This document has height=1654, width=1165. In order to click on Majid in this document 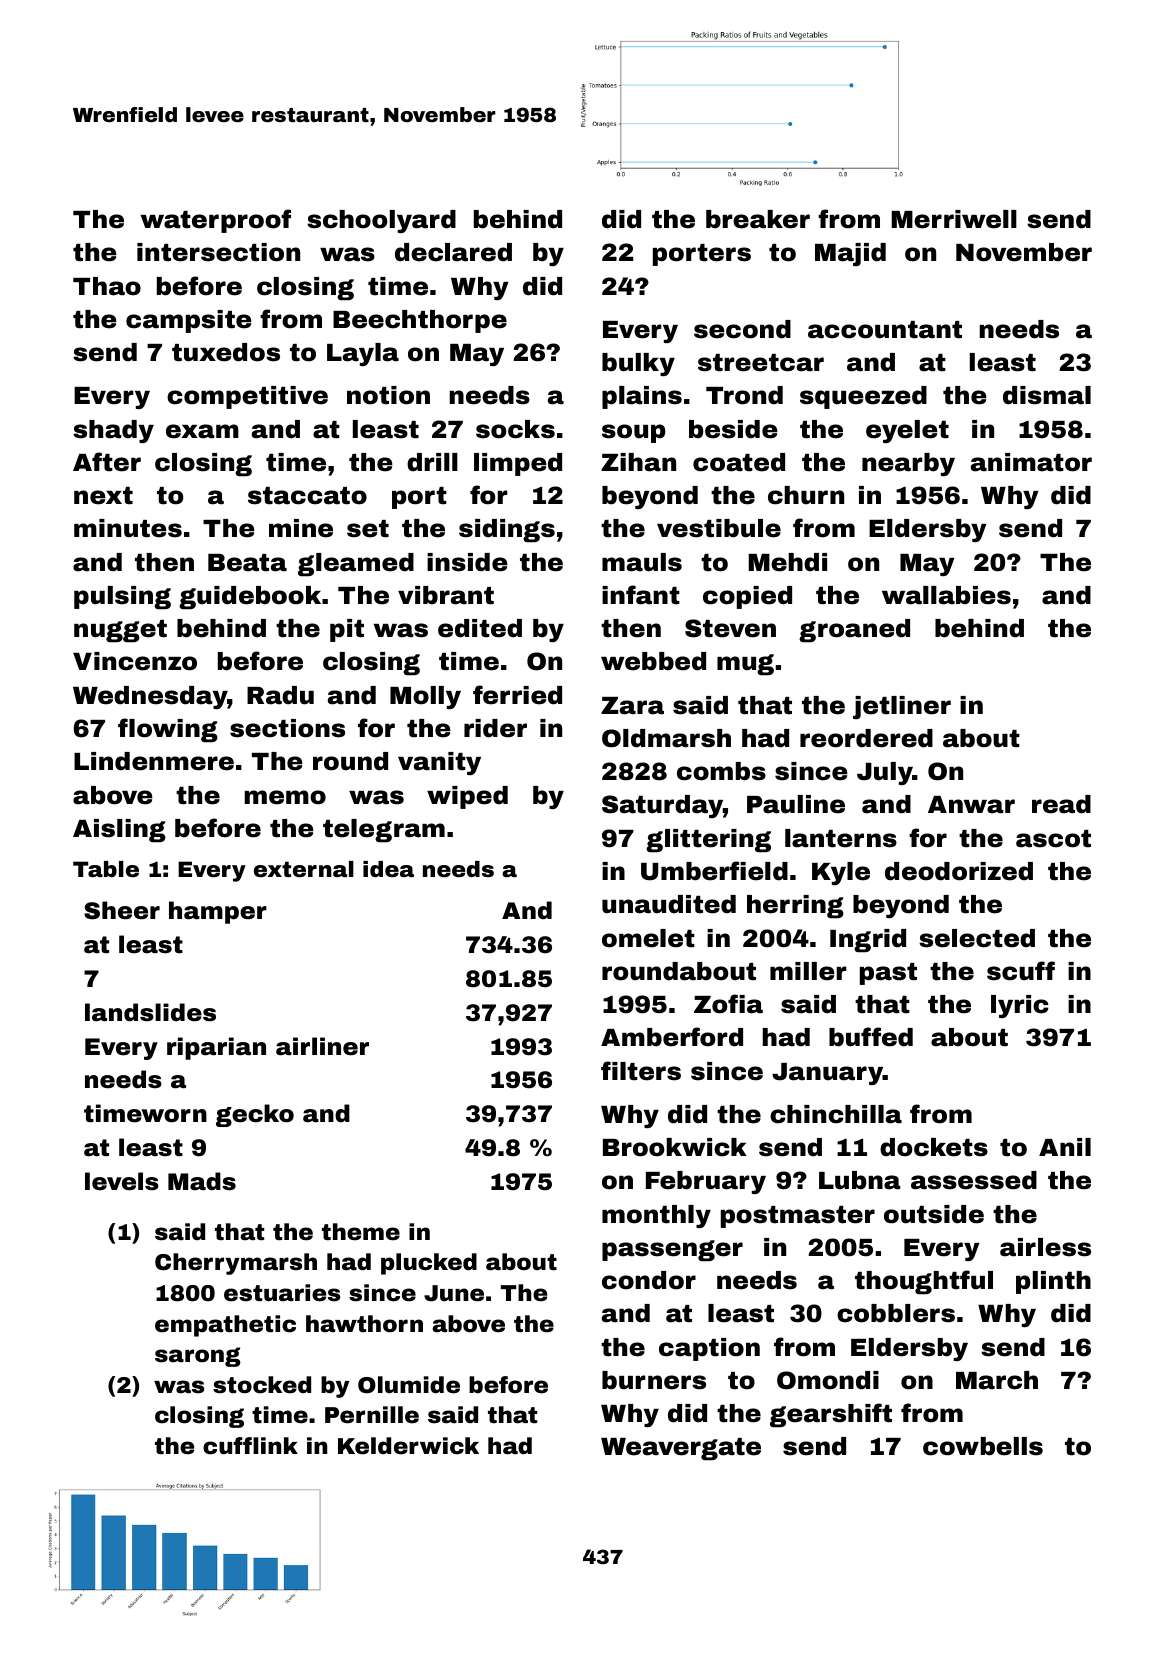, I will do `click(850, 254)`.
